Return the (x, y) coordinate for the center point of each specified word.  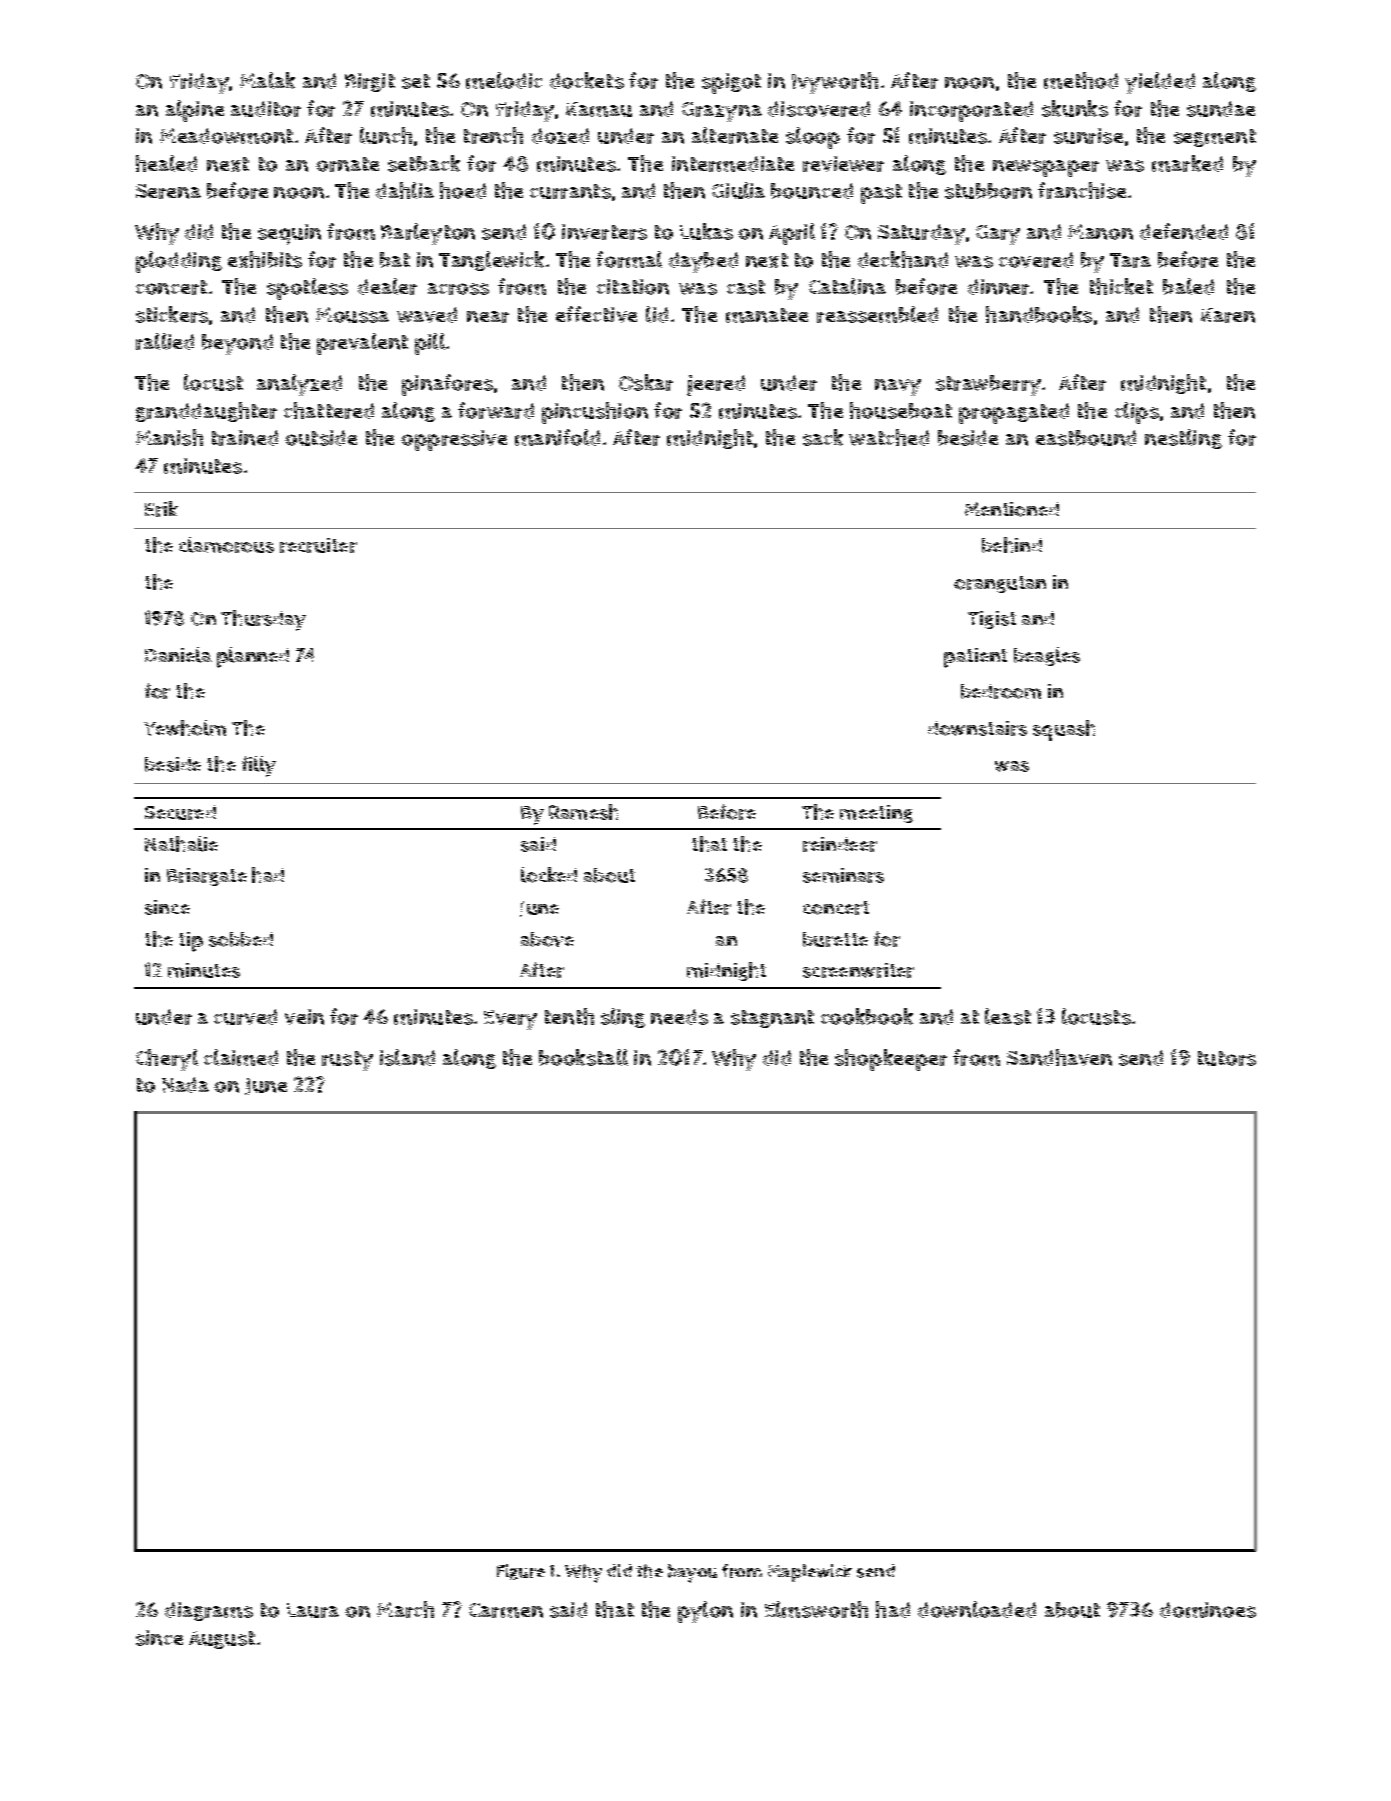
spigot (731, 83)
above (547, 939)
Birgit (370, 82)
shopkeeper (891, 1060)
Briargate (207, 877)
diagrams (209, 1611)
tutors (1227, 1058)
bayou (692, 1573)
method (1081, 80)
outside (321, 438)
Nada (185, 1085)
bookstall (583, 1057)
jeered (716, 385)
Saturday (921, 234)
